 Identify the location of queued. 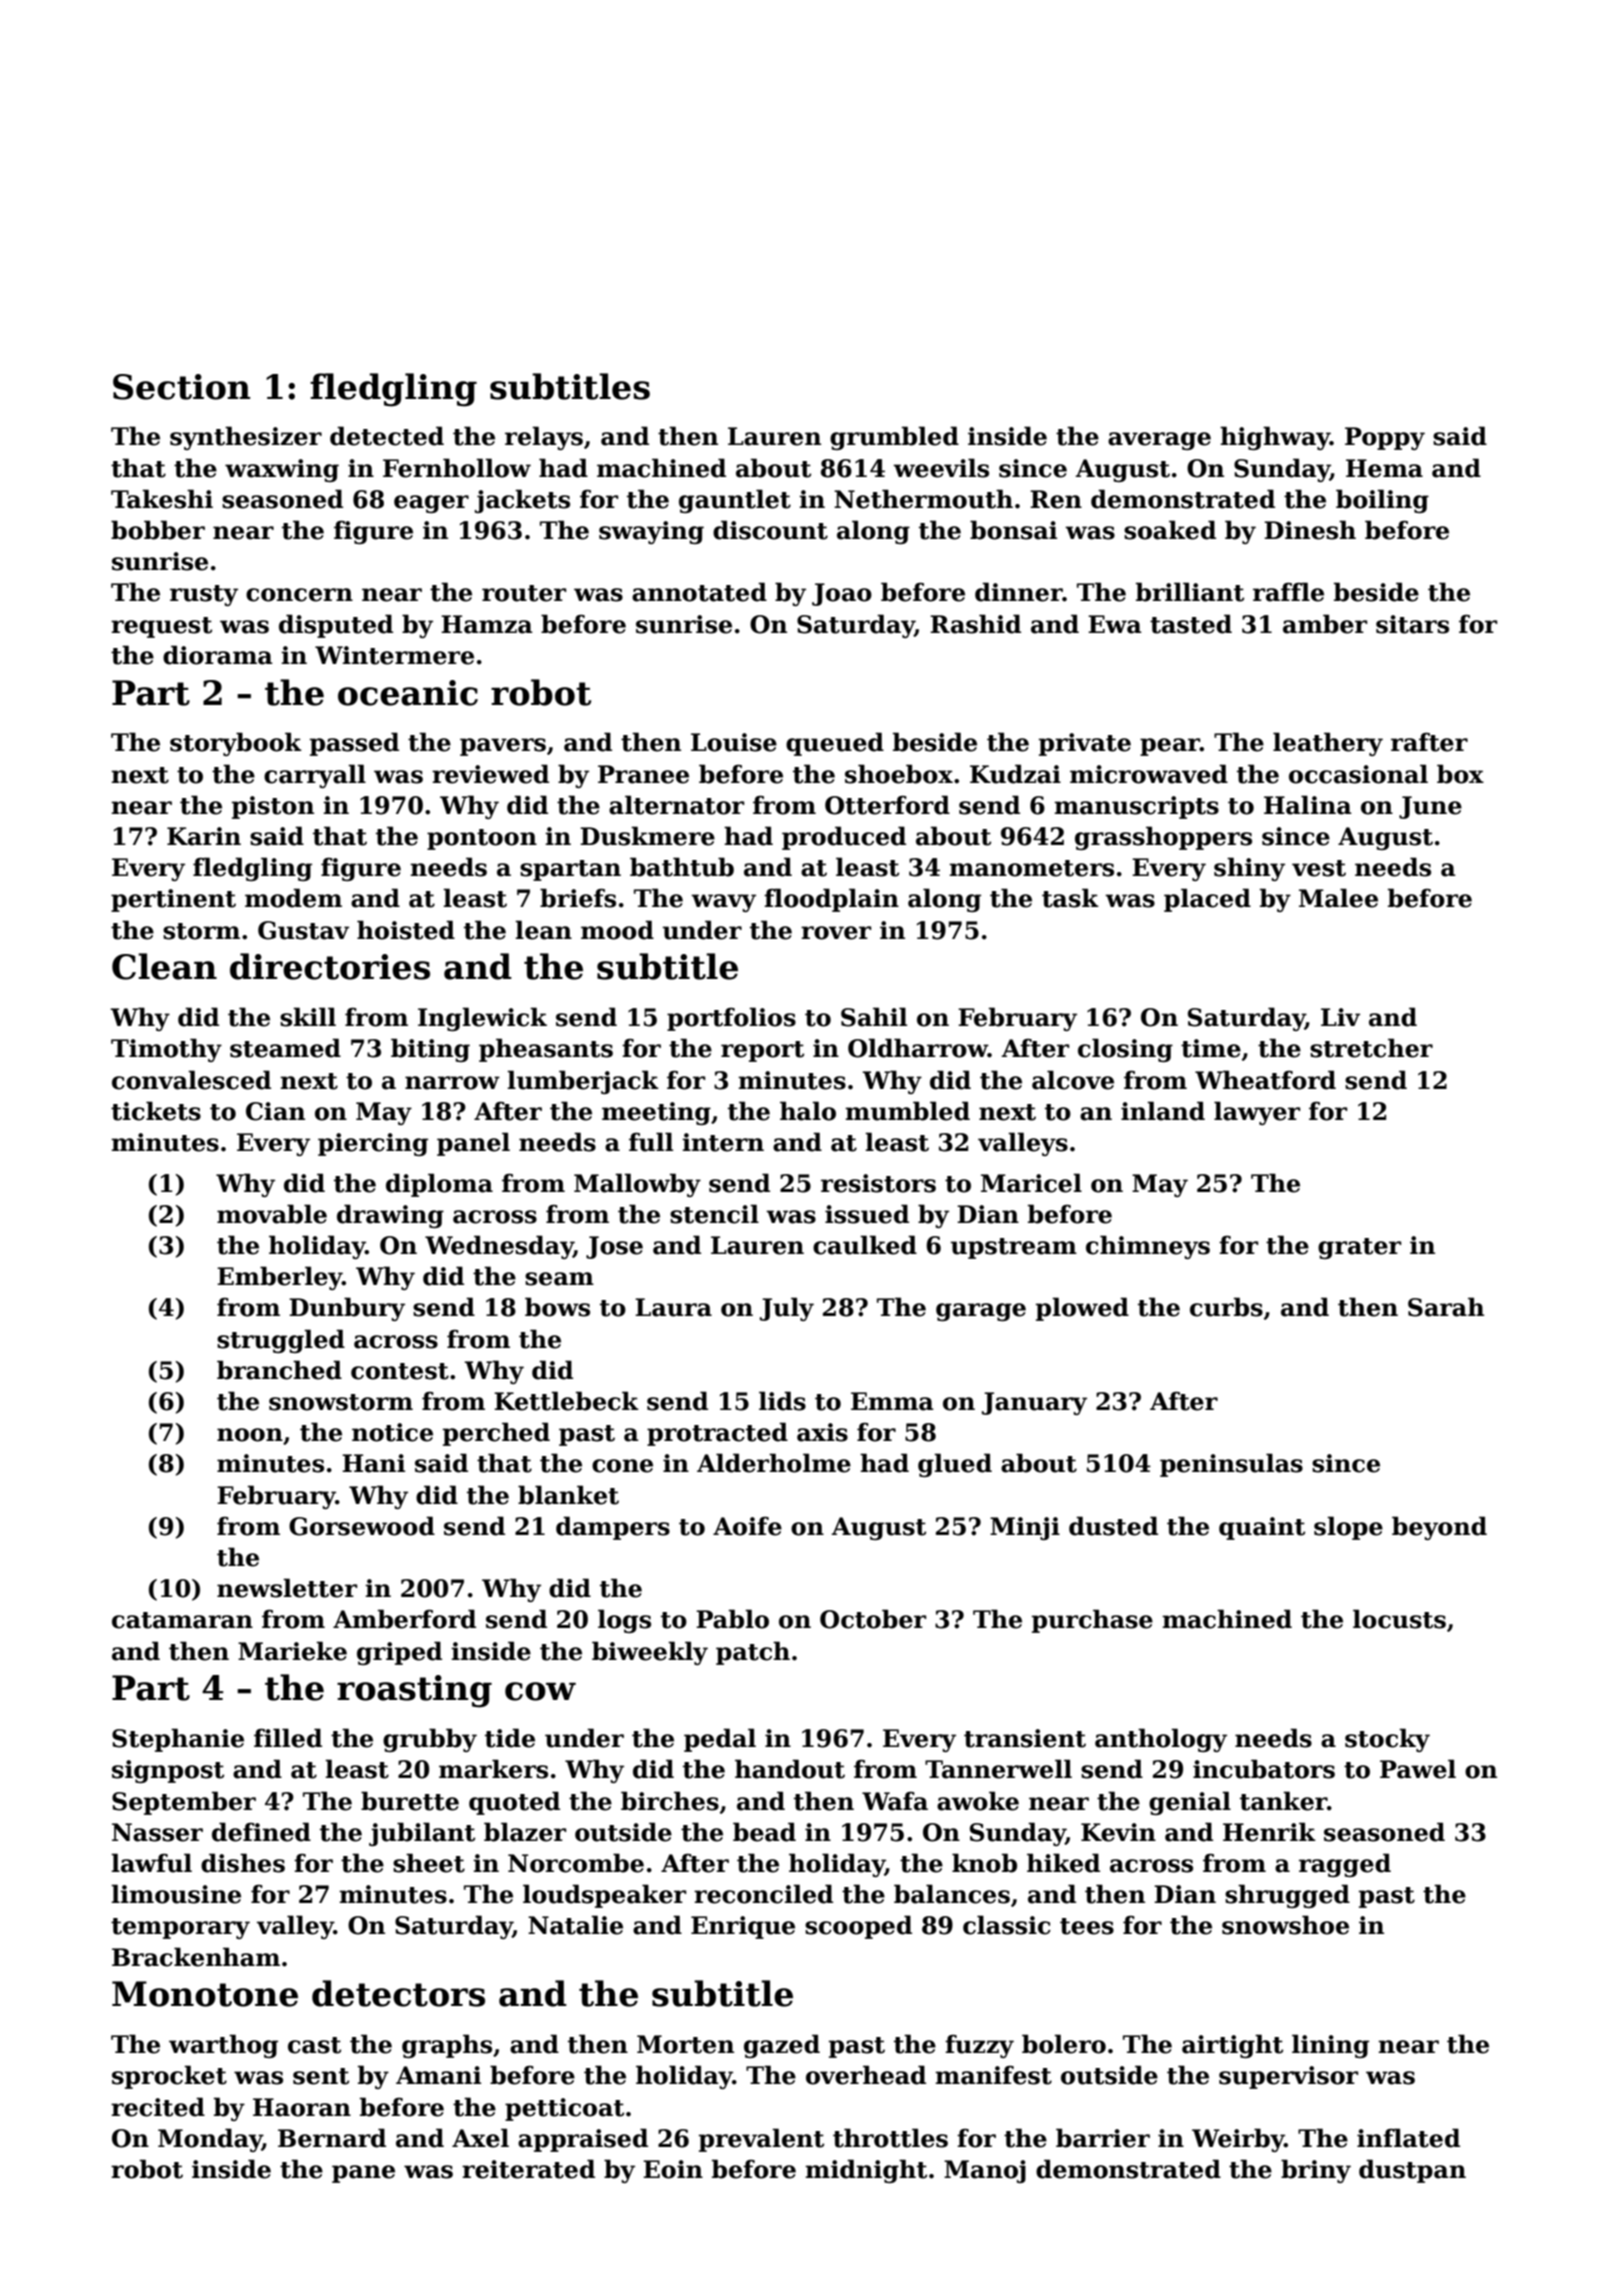
(835, 744).
